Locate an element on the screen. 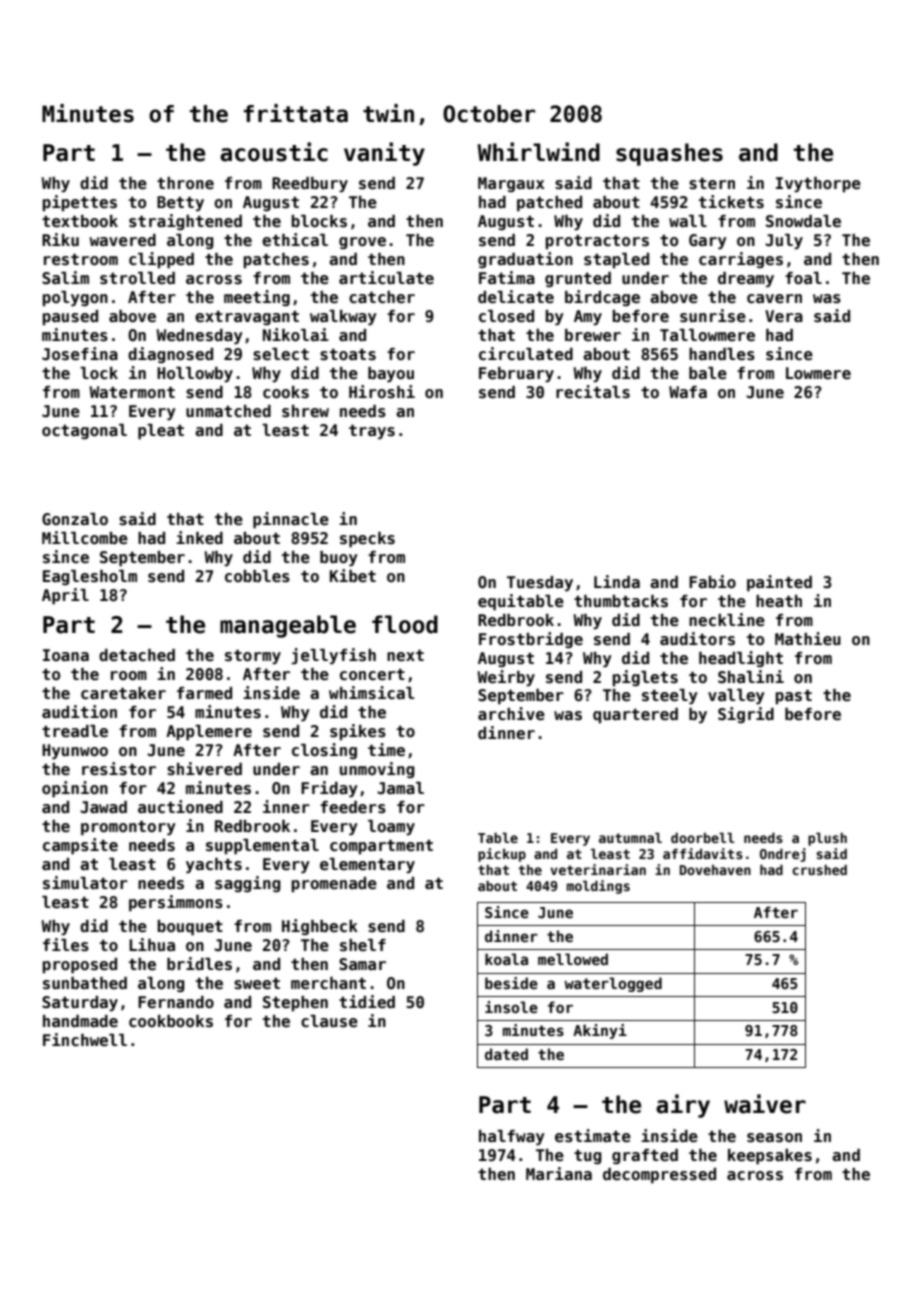 The width and height of the screenshot is (924, 1308). Tuesday is located at coordinates (540, 584).
